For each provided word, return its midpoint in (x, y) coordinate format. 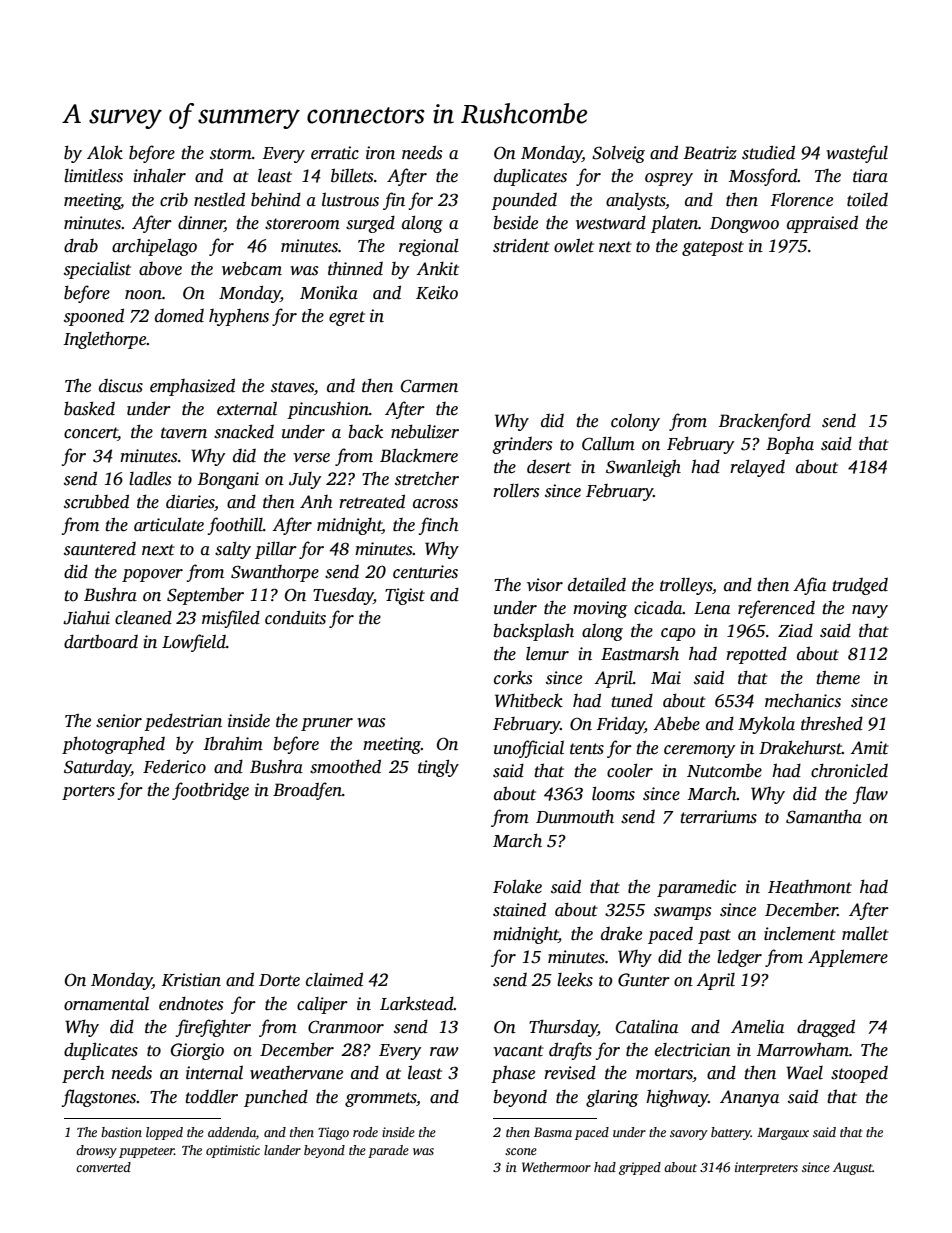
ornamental (106, 1004)
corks (513, 678)
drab (81, 246)
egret (347, 318)
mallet (865, 934)
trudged (860, 586)
